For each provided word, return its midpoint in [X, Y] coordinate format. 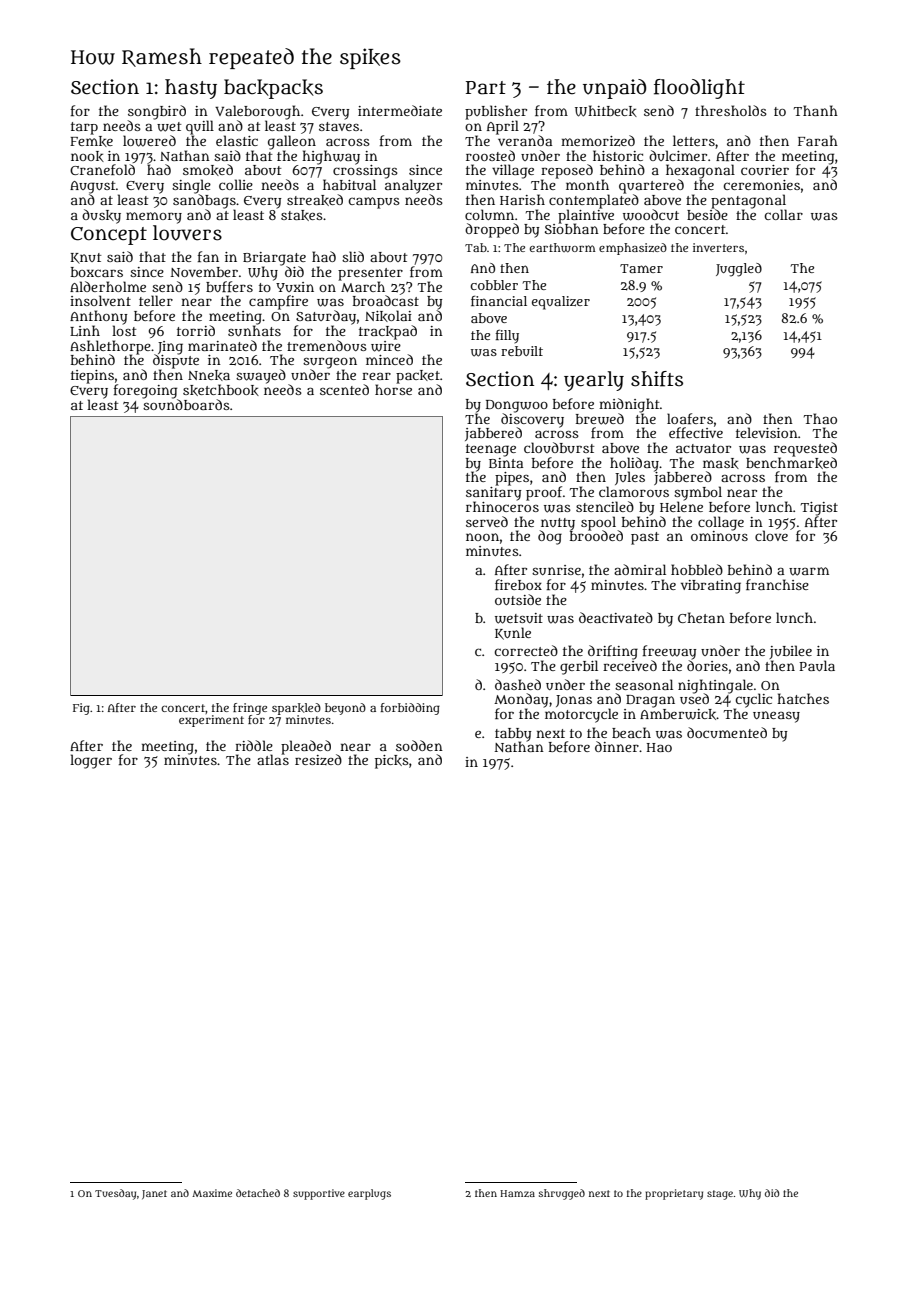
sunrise [556, 570]
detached [258, 1193]
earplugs [369, 1194]
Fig [81, 709]
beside [707, 214]
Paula [817, 665]
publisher [496, 112]
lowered [149, 141]
